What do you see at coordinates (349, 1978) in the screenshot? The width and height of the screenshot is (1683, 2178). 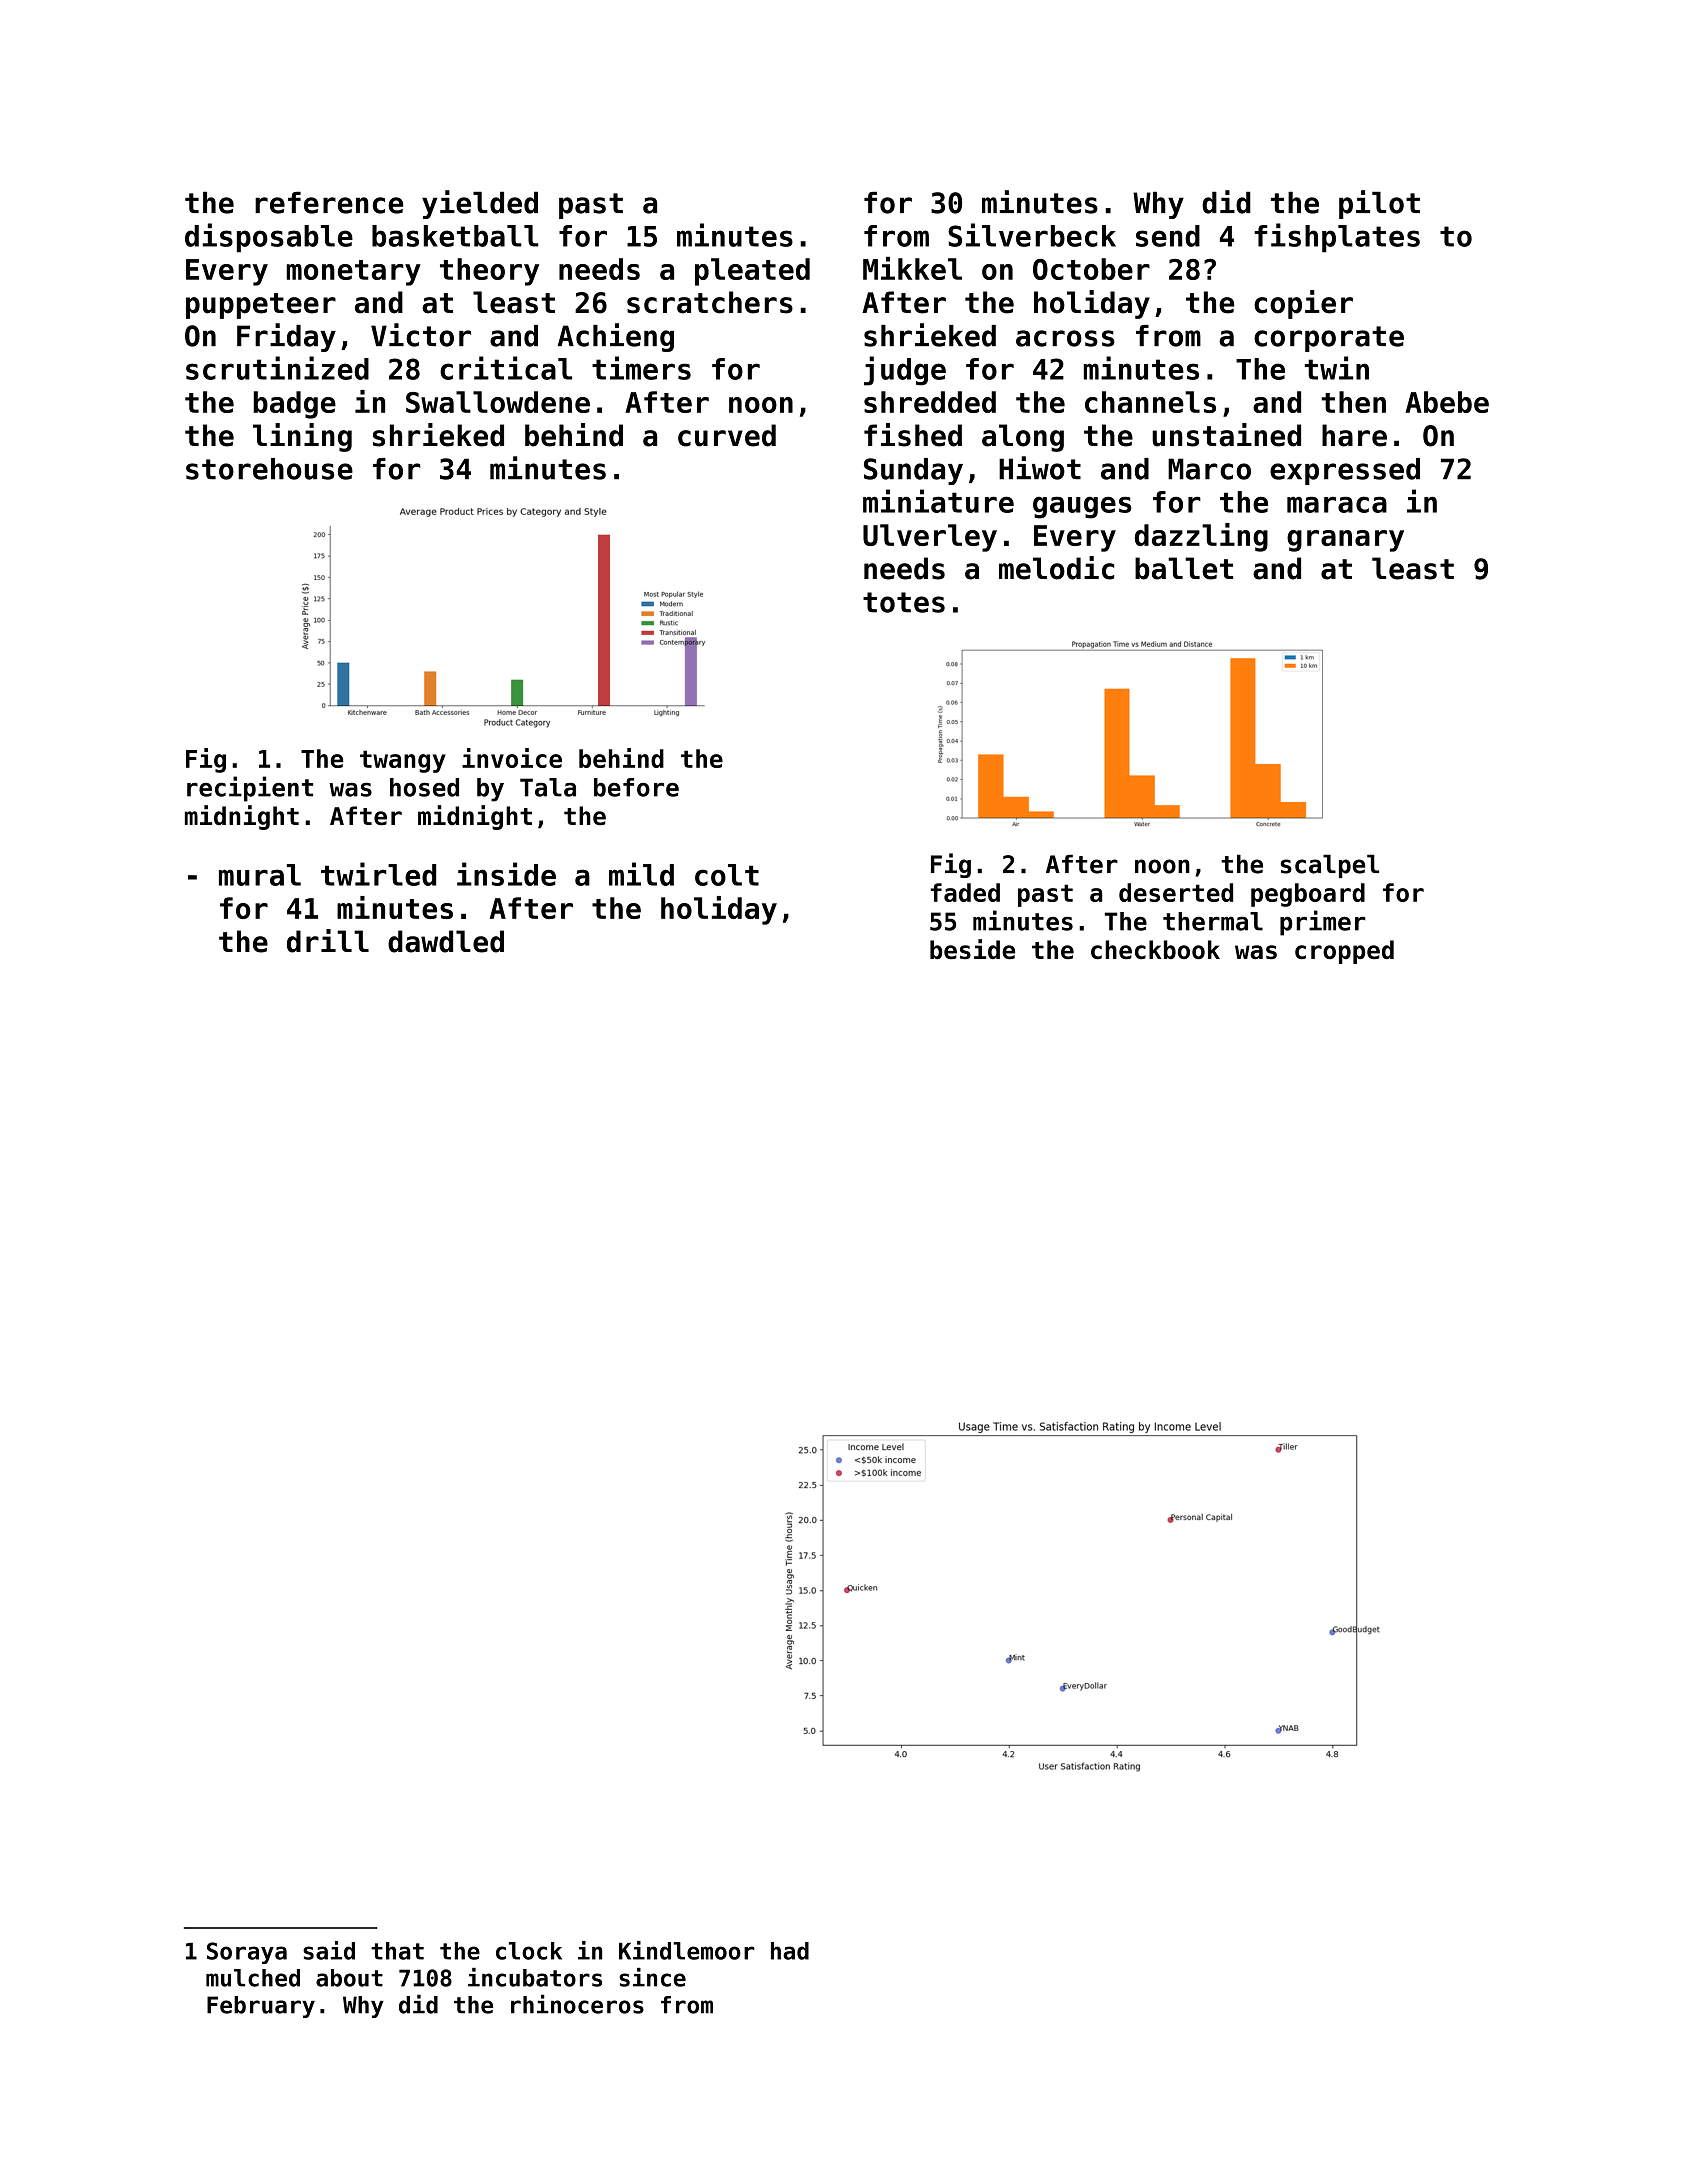 I see `about` at bounding box center [349, 1978].
